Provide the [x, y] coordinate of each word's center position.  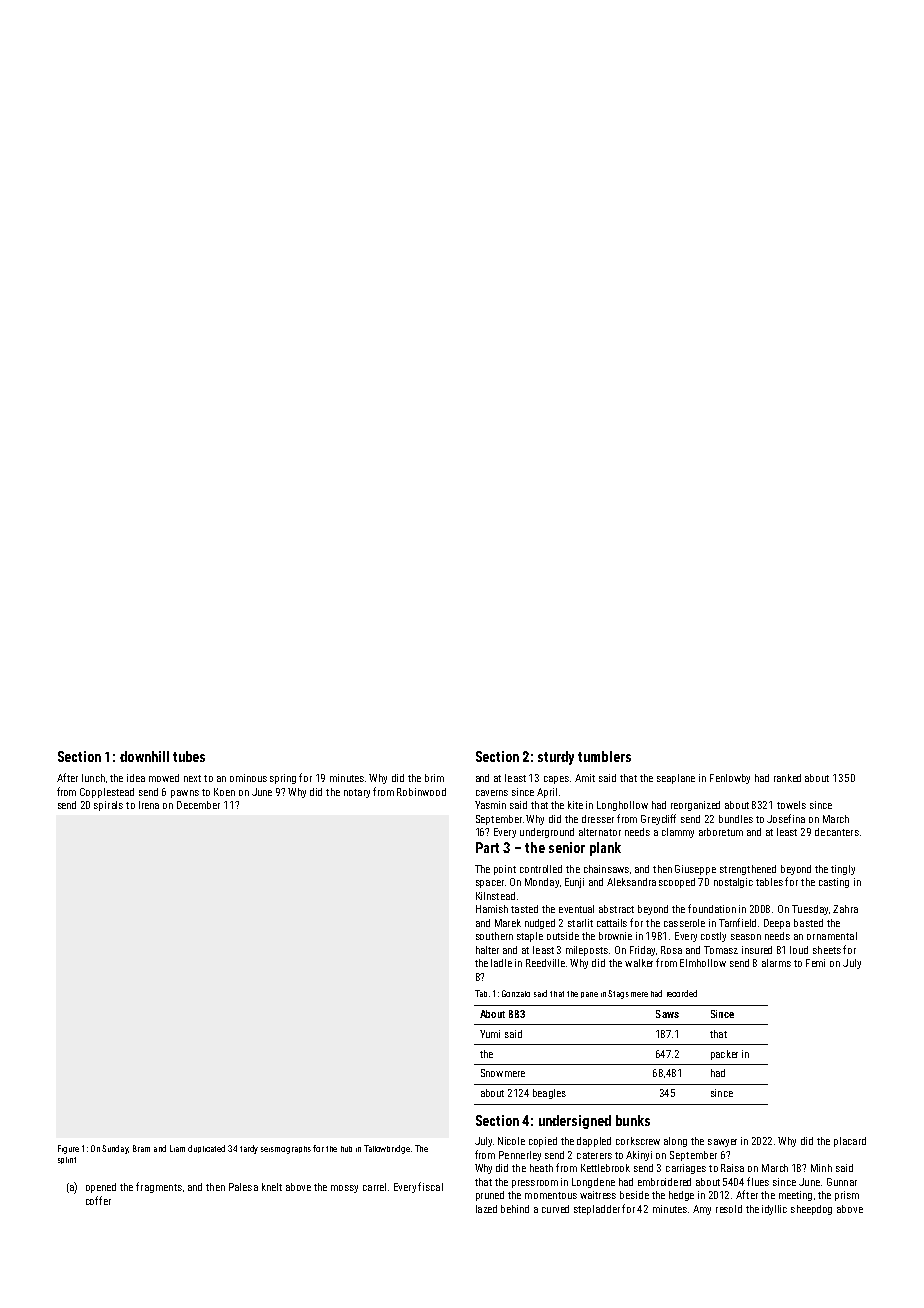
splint [67, 1160]
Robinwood [421, 792]
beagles [549, 1094]
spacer [490, 884]
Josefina [786, 818]
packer [724, 1055]
